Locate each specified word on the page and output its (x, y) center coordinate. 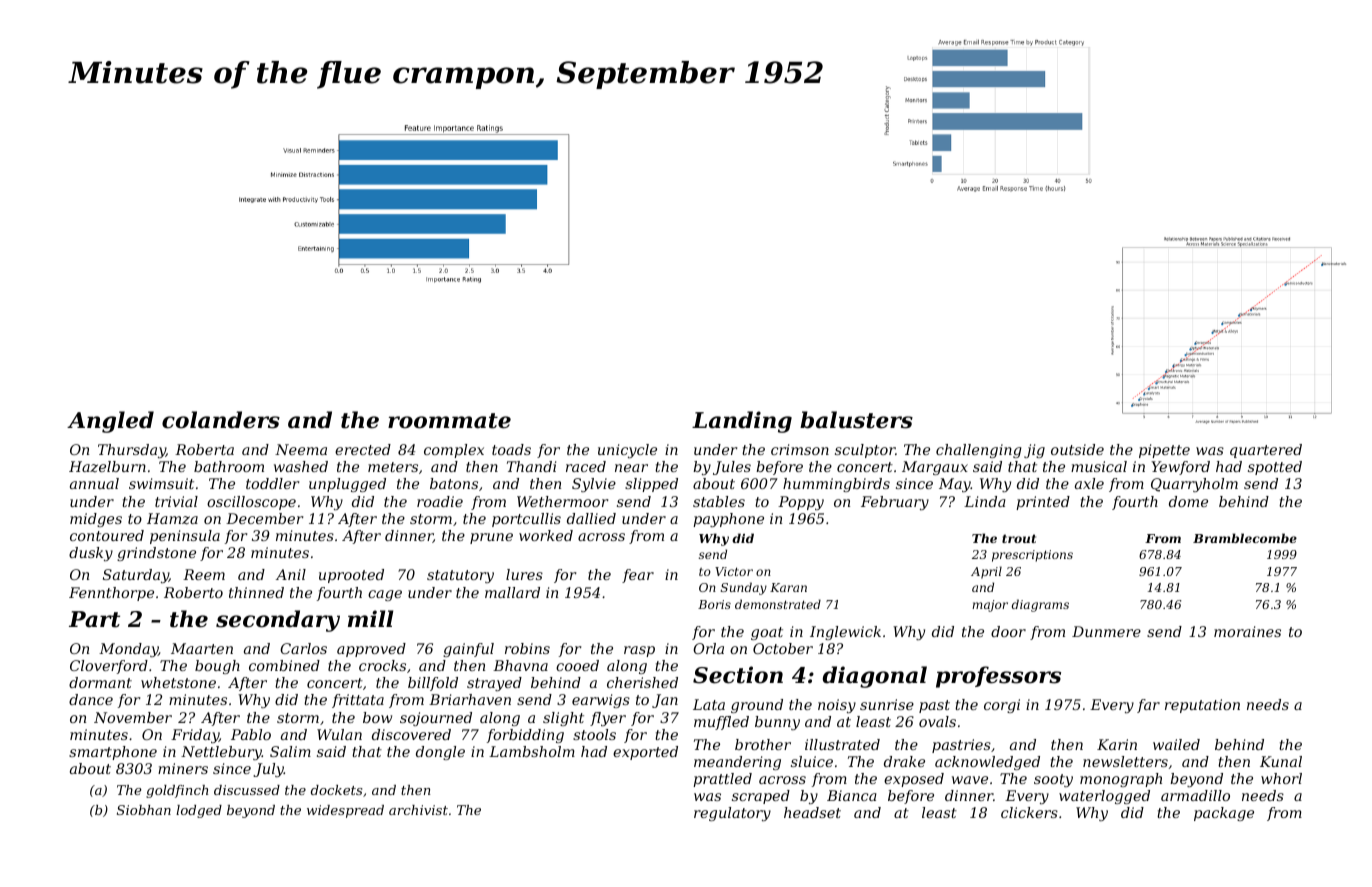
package (1224, 814)
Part (94, 619)
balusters (856, 420)
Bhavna (520, 665)
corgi (1002, 706)
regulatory (732, 814)
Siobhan (144, 810)
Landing (742, 422)
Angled (110, 422)
